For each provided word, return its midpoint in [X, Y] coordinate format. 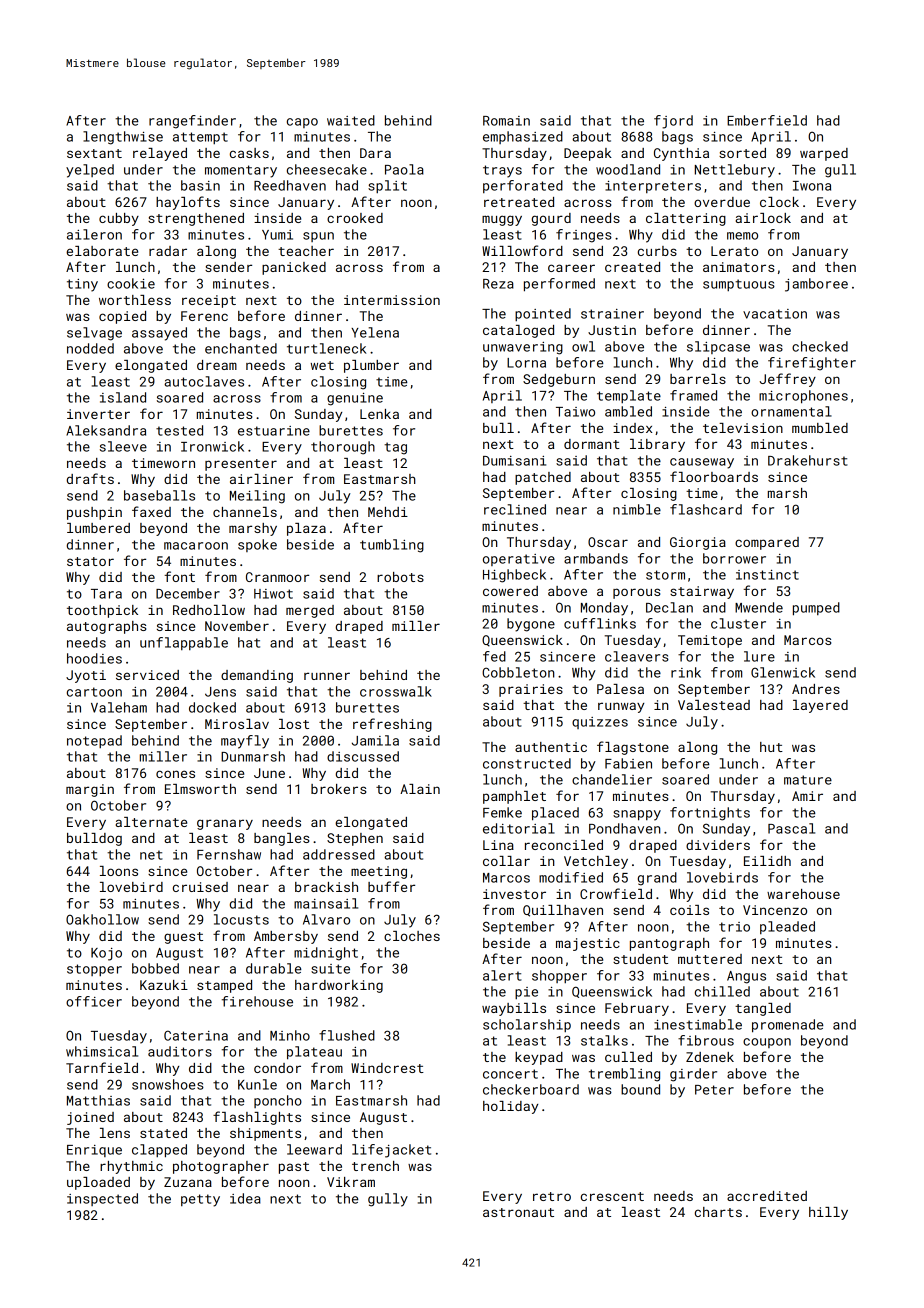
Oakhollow [102, 919]
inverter [98, 414]
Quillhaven [563, 911]
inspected [102, 1199]
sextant [94, 153]
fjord [673, 122]
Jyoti [86, 676]
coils [689, 910]
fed [494, 656]
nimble [637, 509]
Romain [506, 121]
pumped [816, 609]
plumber [371, 366]
